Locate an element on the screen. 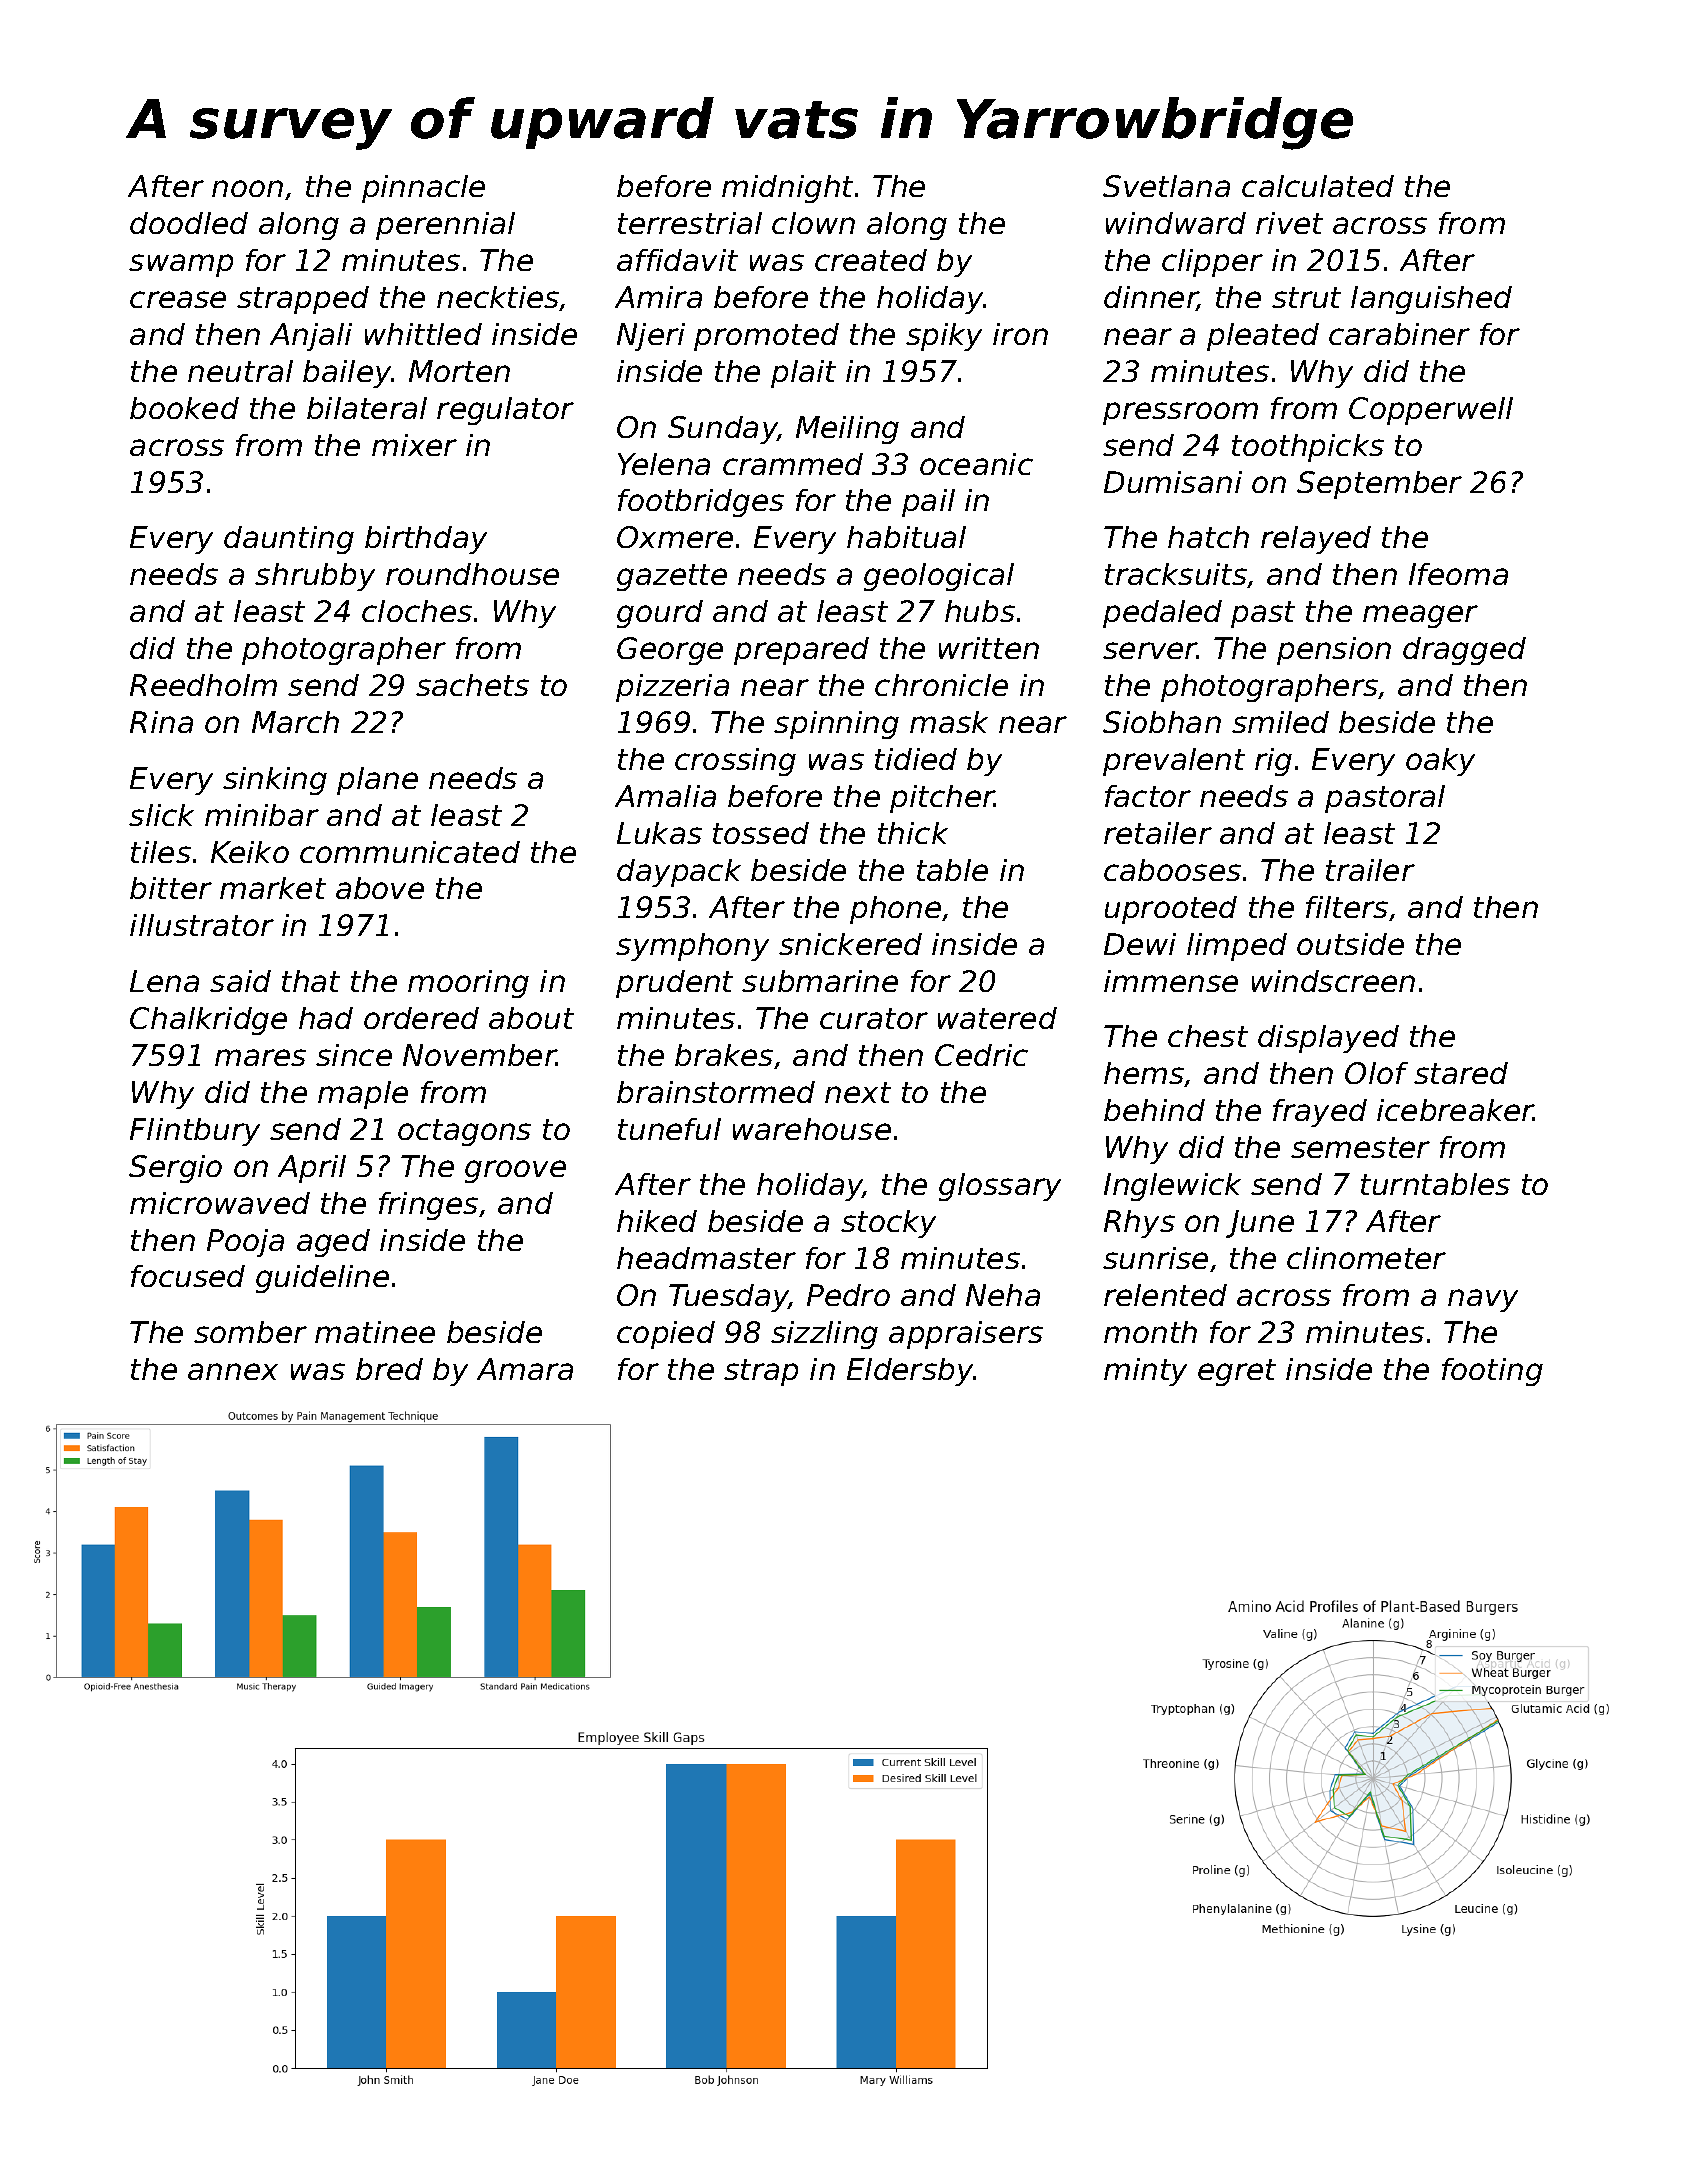 Image resolution: width=1683 pixels, height=2178 pixels. sachets is located at coordinates (472, 685).
